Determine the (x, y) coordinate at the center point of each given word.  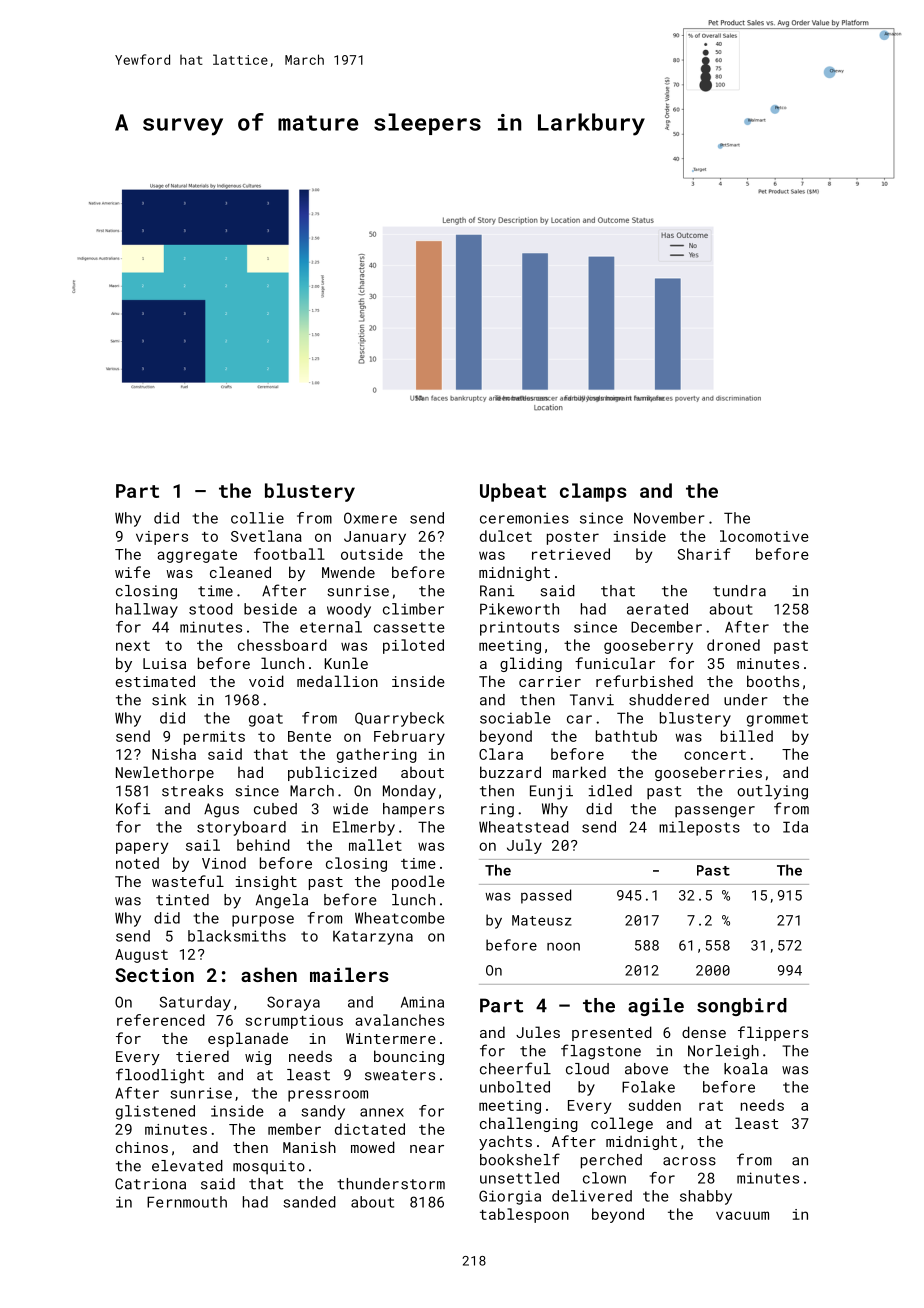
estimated (155, 681)
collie (257, 518)
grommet (777, 720)
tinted (182, 900)
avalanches (399, 1020)
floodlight (160, 1076)
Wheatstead (524, 827)
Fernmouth (187, 1202)
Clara (501, 754)
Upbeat (513, 492)
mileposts (699, 828)
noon (563, 946)
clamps (593, 492)
